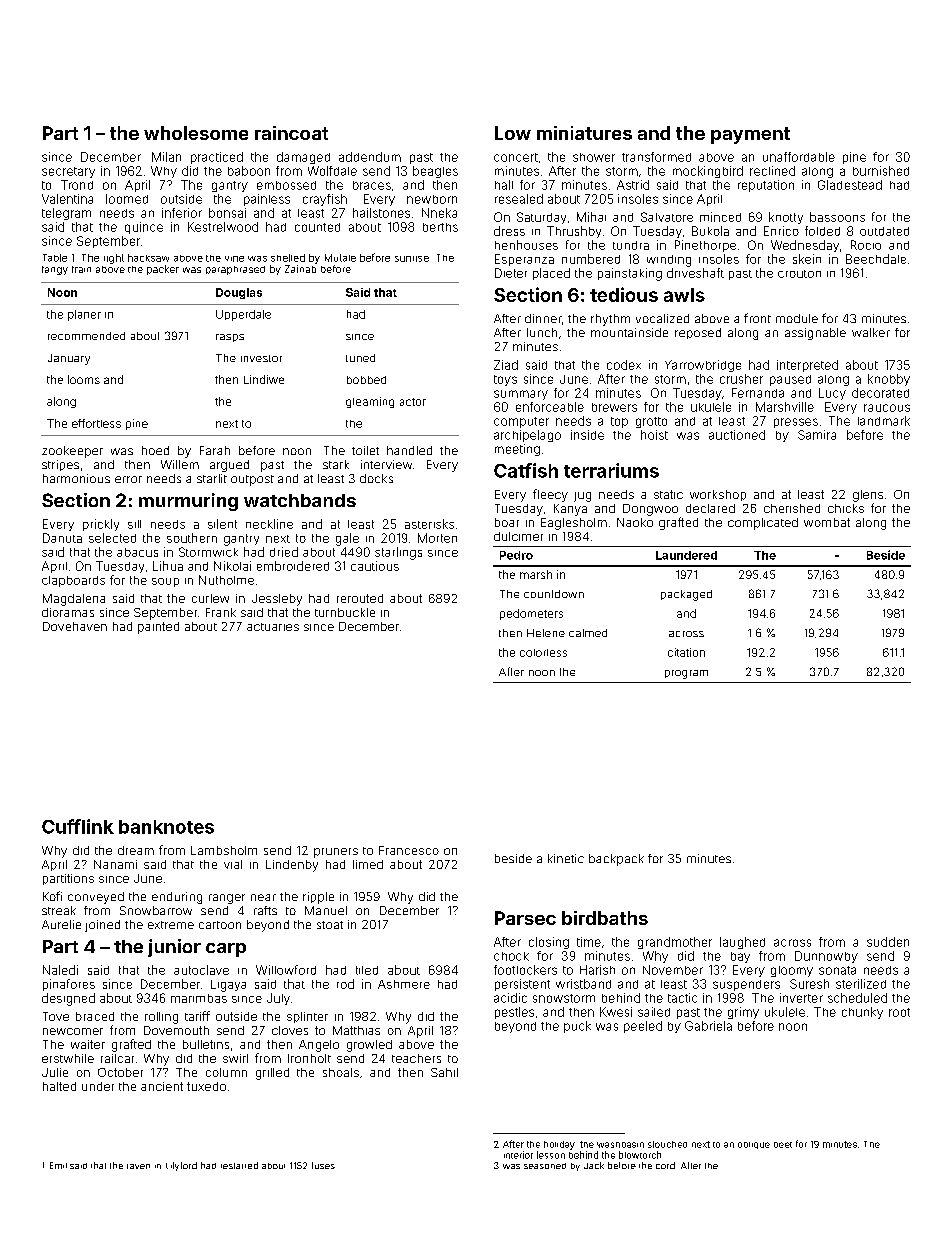  What do you see at coordinates (60, 465) in the page?
I see `stripes` at bounding box center [60, 465].
